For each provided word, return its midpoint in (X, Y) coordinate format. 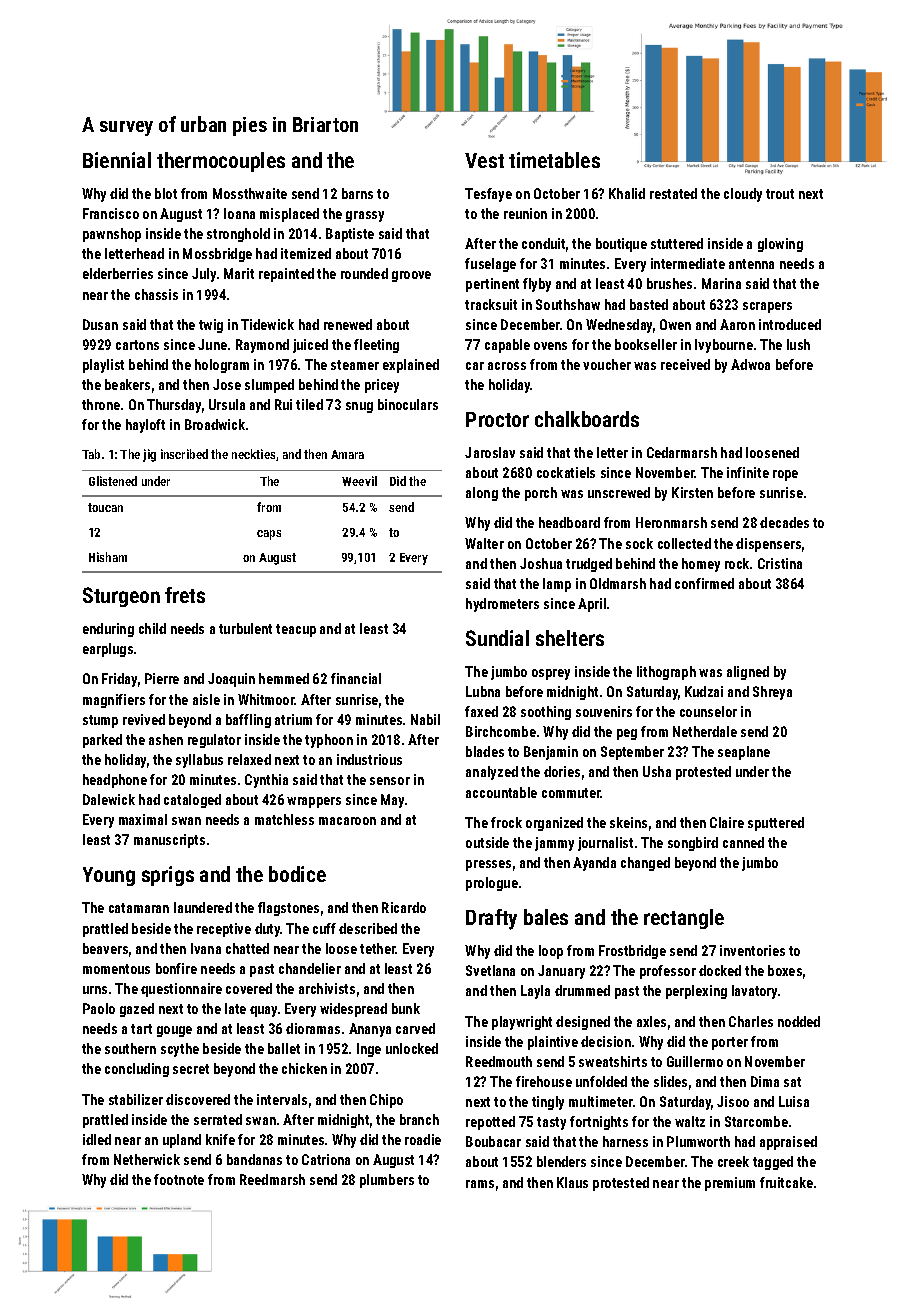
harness (625, 1141)
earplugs (108, 650)
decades (784, 522)
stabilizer (136, 1099)
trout (780, 194)
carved (415, 1028)
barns (357, 193)
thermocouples (221, 162)
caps (269, 535)
